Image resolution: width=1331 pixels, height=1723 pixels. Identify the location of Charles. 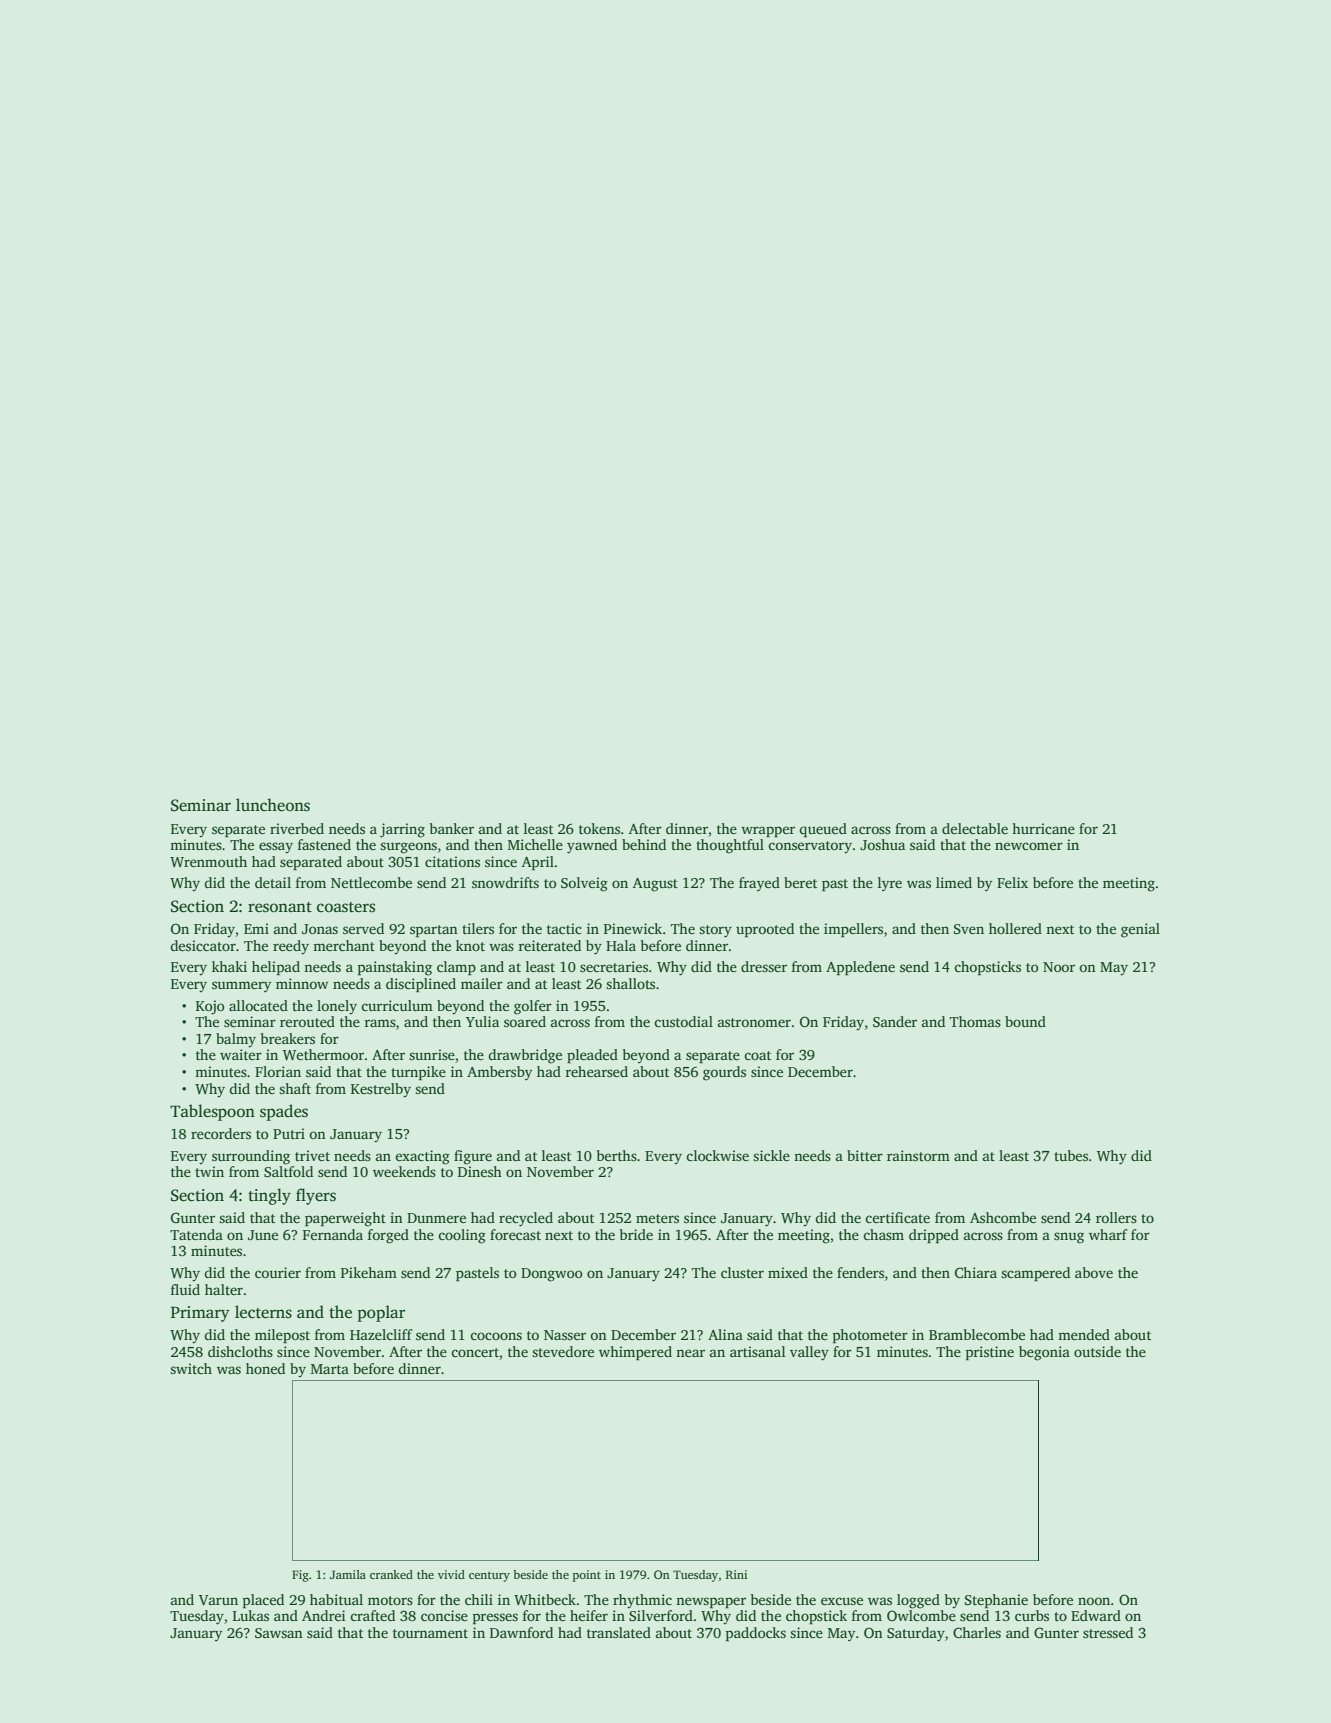
(977, 1632).
